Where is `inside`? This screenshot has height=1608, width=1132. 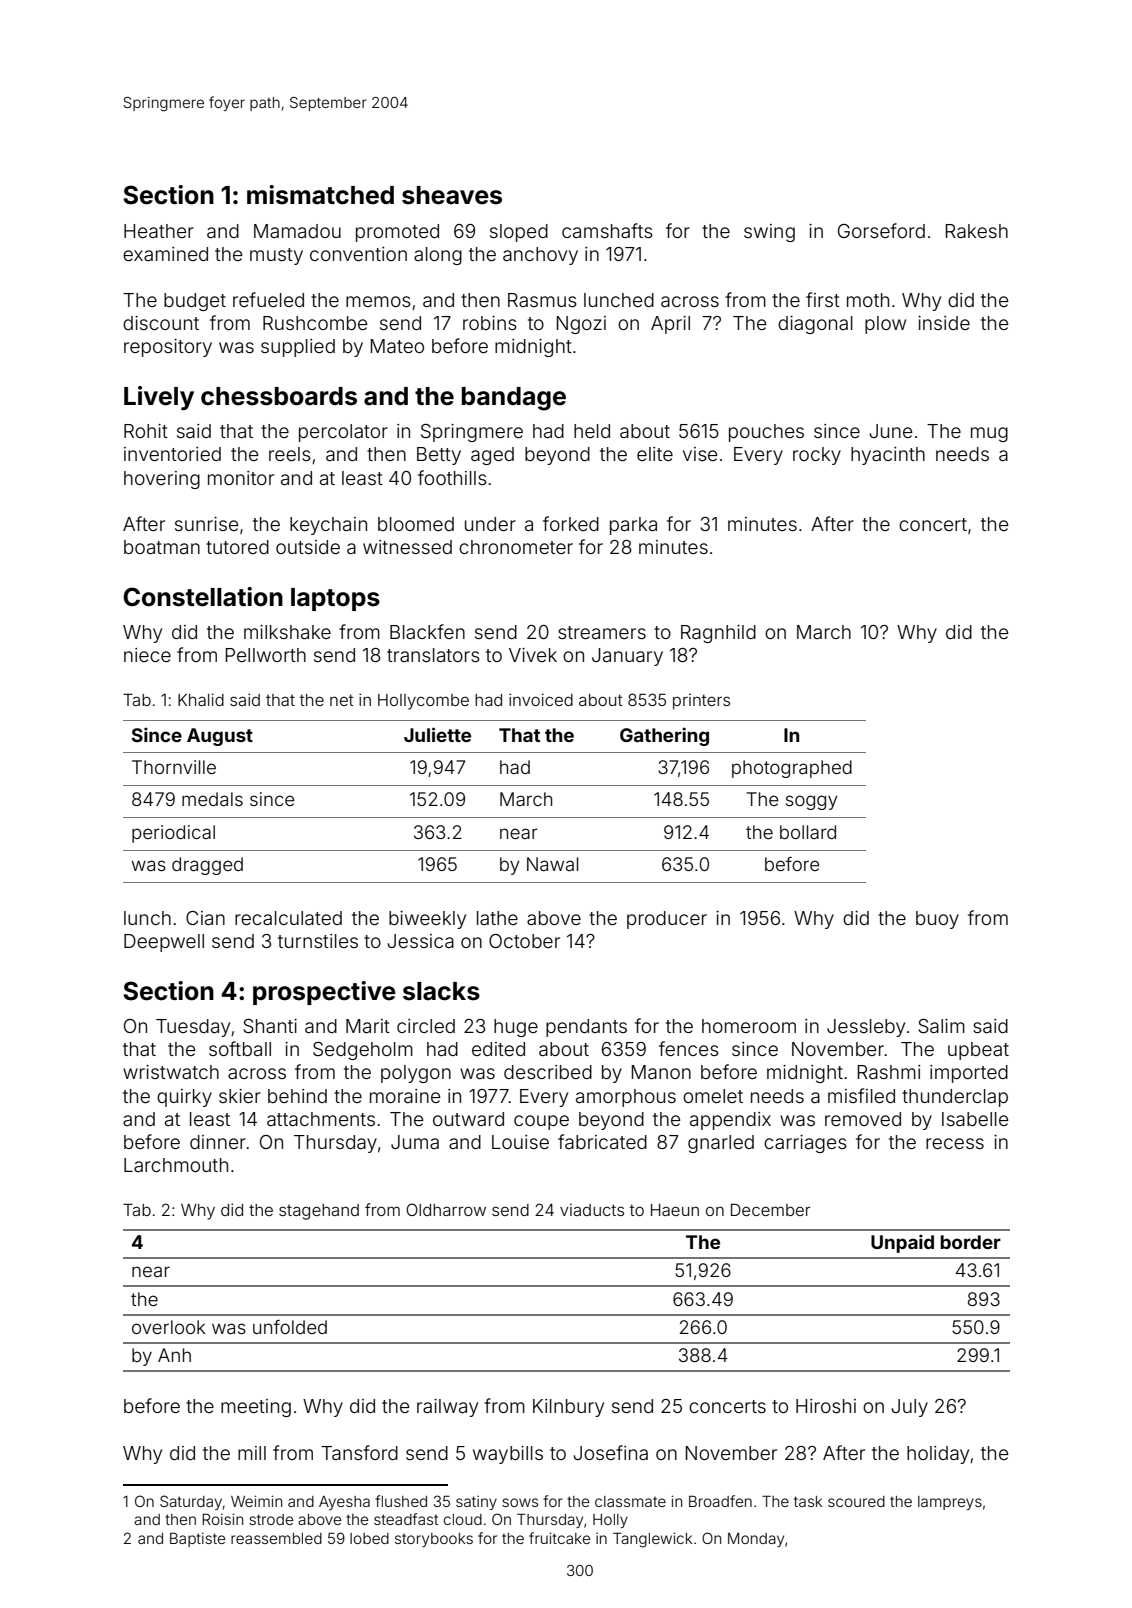 inside is located at coordinates (944, 323).
